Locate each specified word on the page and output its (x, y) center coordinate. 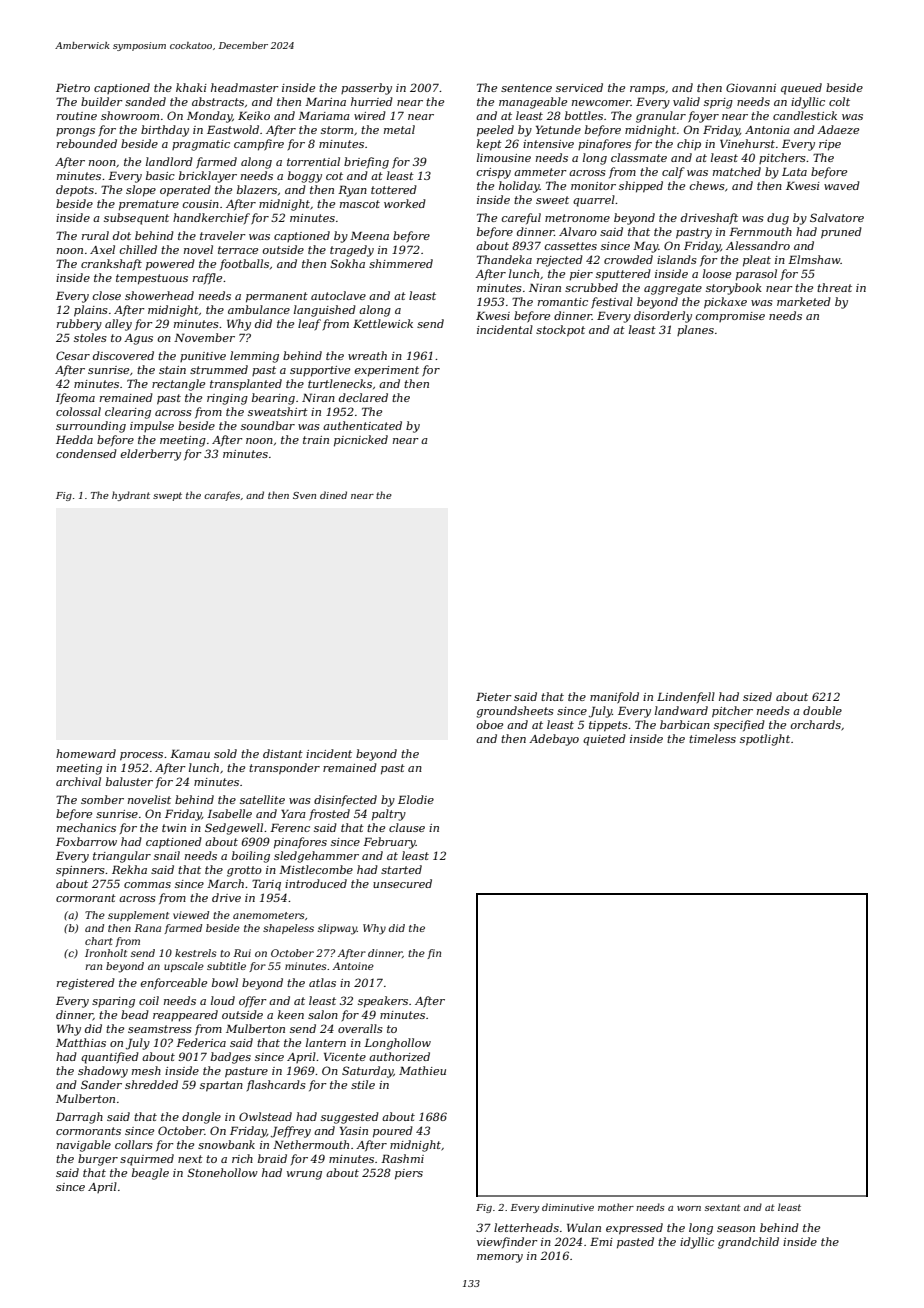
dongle (201, 1118)
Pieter (494, 696)
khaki (191, 87)
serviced (579, 87)
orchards (816, 724)
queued (801, 89)
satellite (262, 799)
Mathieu (422, 1070)
